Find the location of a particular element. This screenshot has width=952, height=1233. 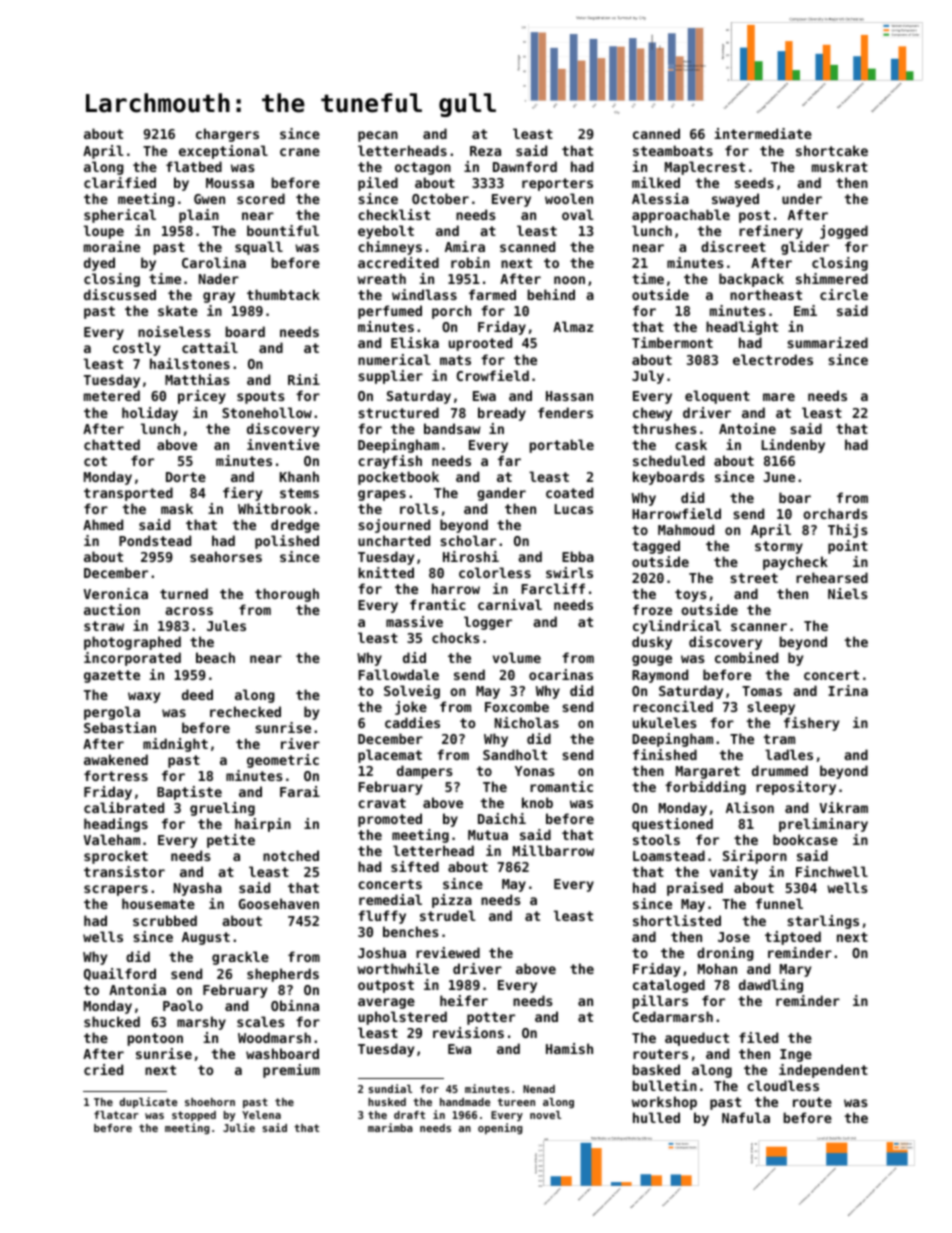

ladles is located at coordinates (789, 754).
